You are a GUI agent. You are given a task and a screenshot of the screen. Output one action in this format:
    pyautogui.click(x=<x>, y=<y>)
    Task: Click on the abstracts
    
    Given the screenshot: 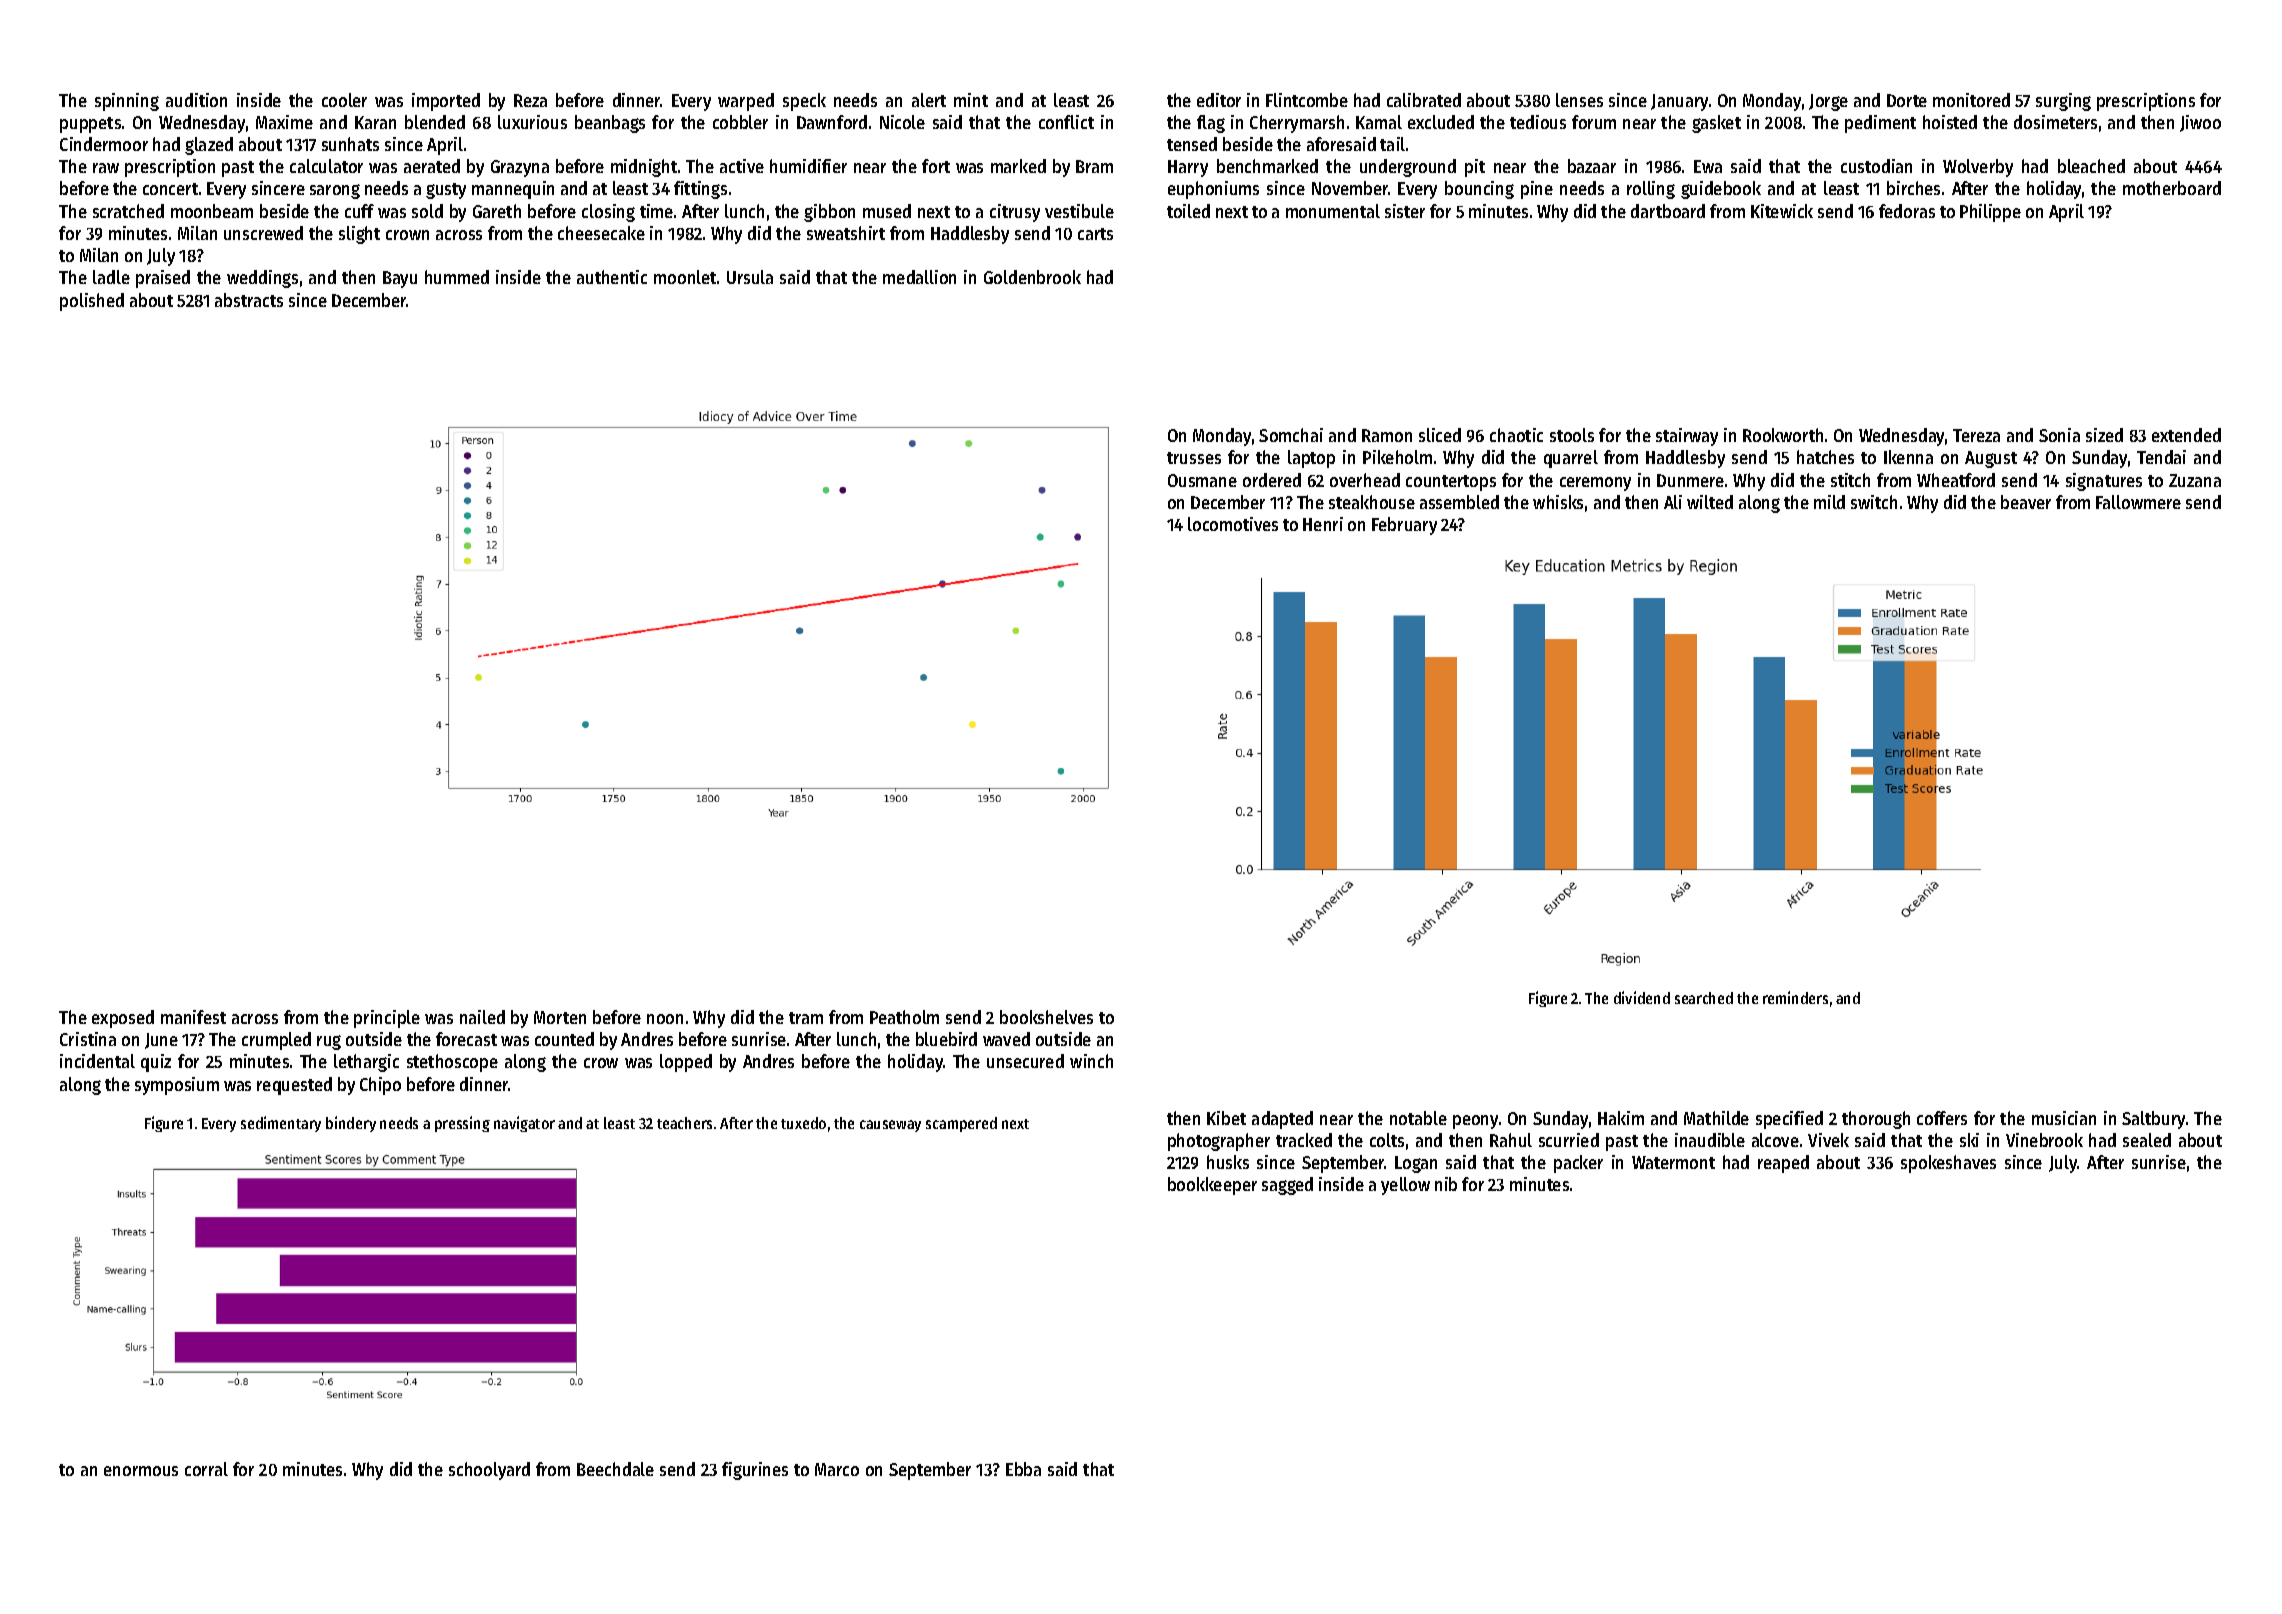 What is the action you would take?
    pyautogui.click(x=249, y=300)
